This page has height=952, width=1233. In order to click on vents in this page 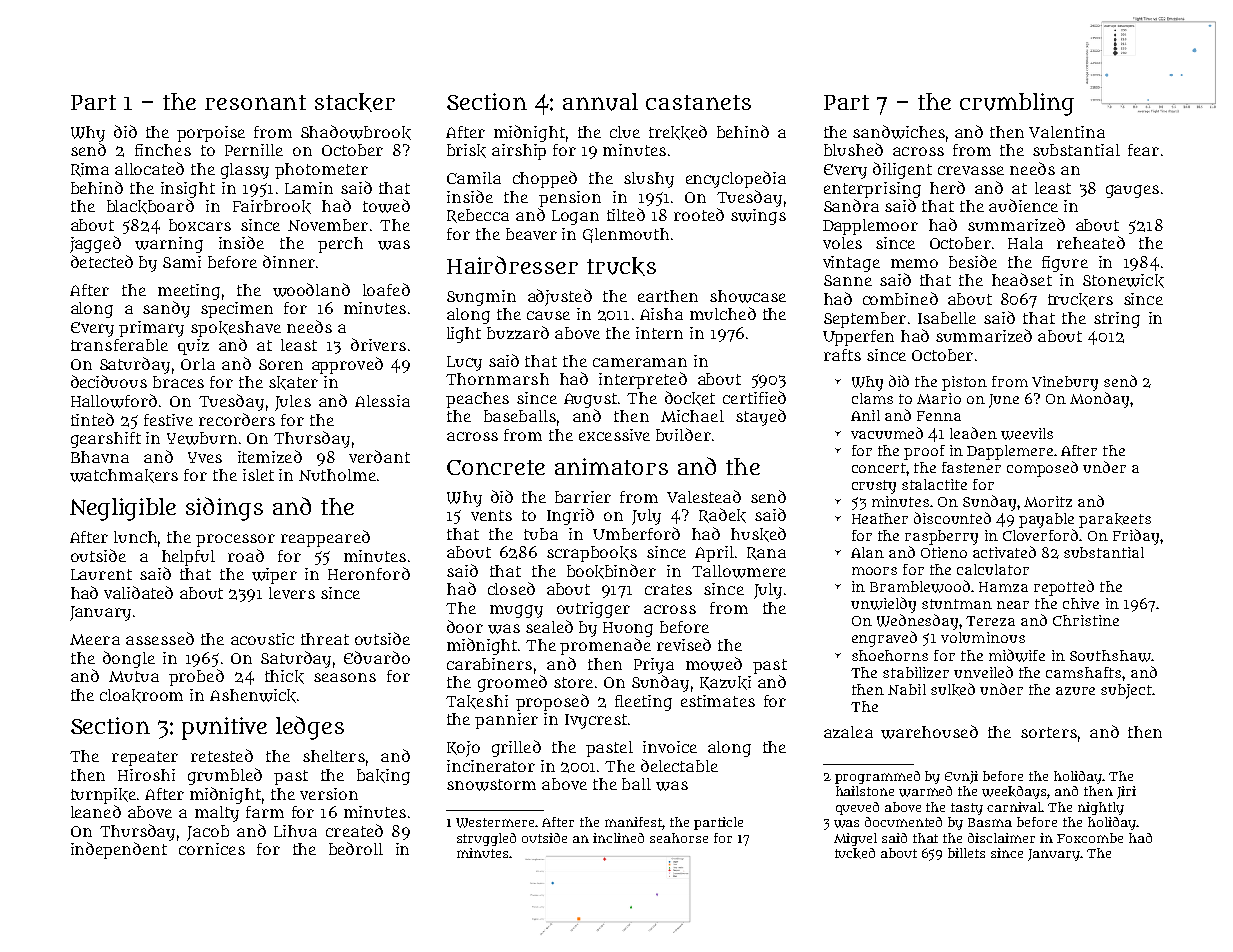, I will do `click(491, 515)`.
